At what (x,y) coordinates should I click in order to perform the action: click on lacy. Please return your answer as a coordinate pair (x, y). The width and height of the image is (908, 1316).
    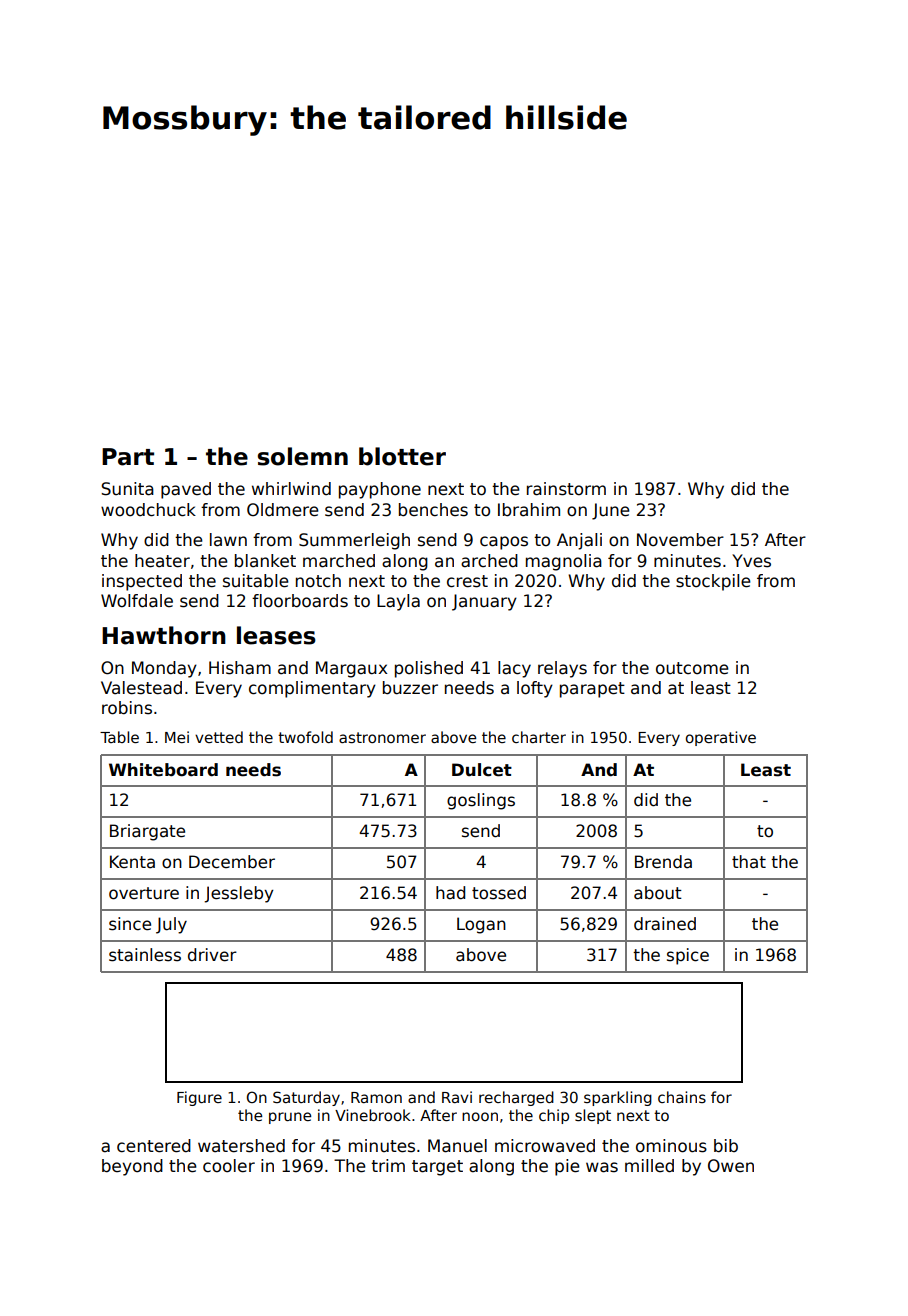
    Looking at the image, I should click on (514, 669).
